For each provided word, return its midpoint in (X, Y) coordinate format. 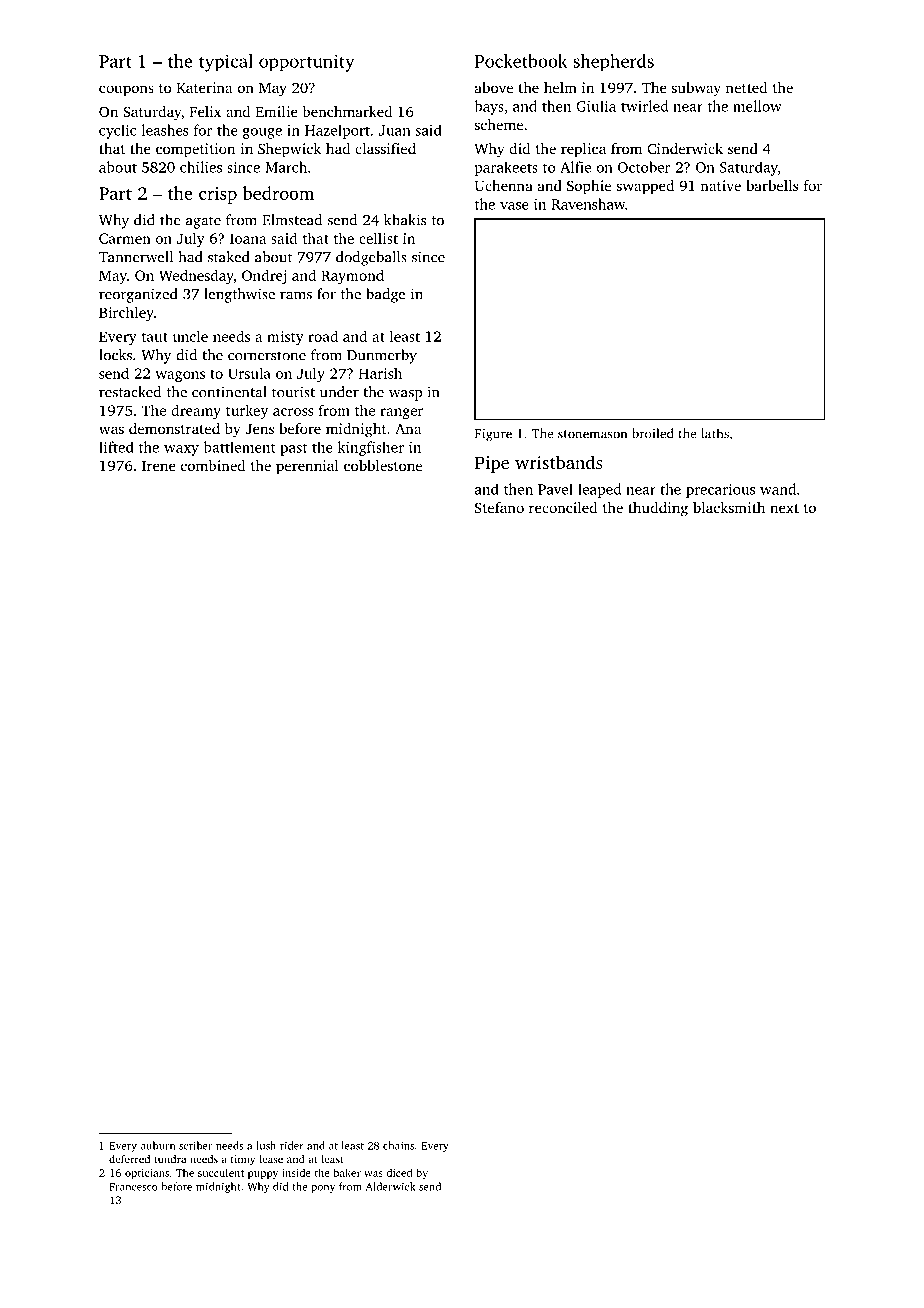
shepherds (613, 63)
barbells (772, 185)
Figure (493, 435)
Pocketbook (521, 61)
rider (292, 1145)
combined (213, 465)
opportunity (306, 63)
